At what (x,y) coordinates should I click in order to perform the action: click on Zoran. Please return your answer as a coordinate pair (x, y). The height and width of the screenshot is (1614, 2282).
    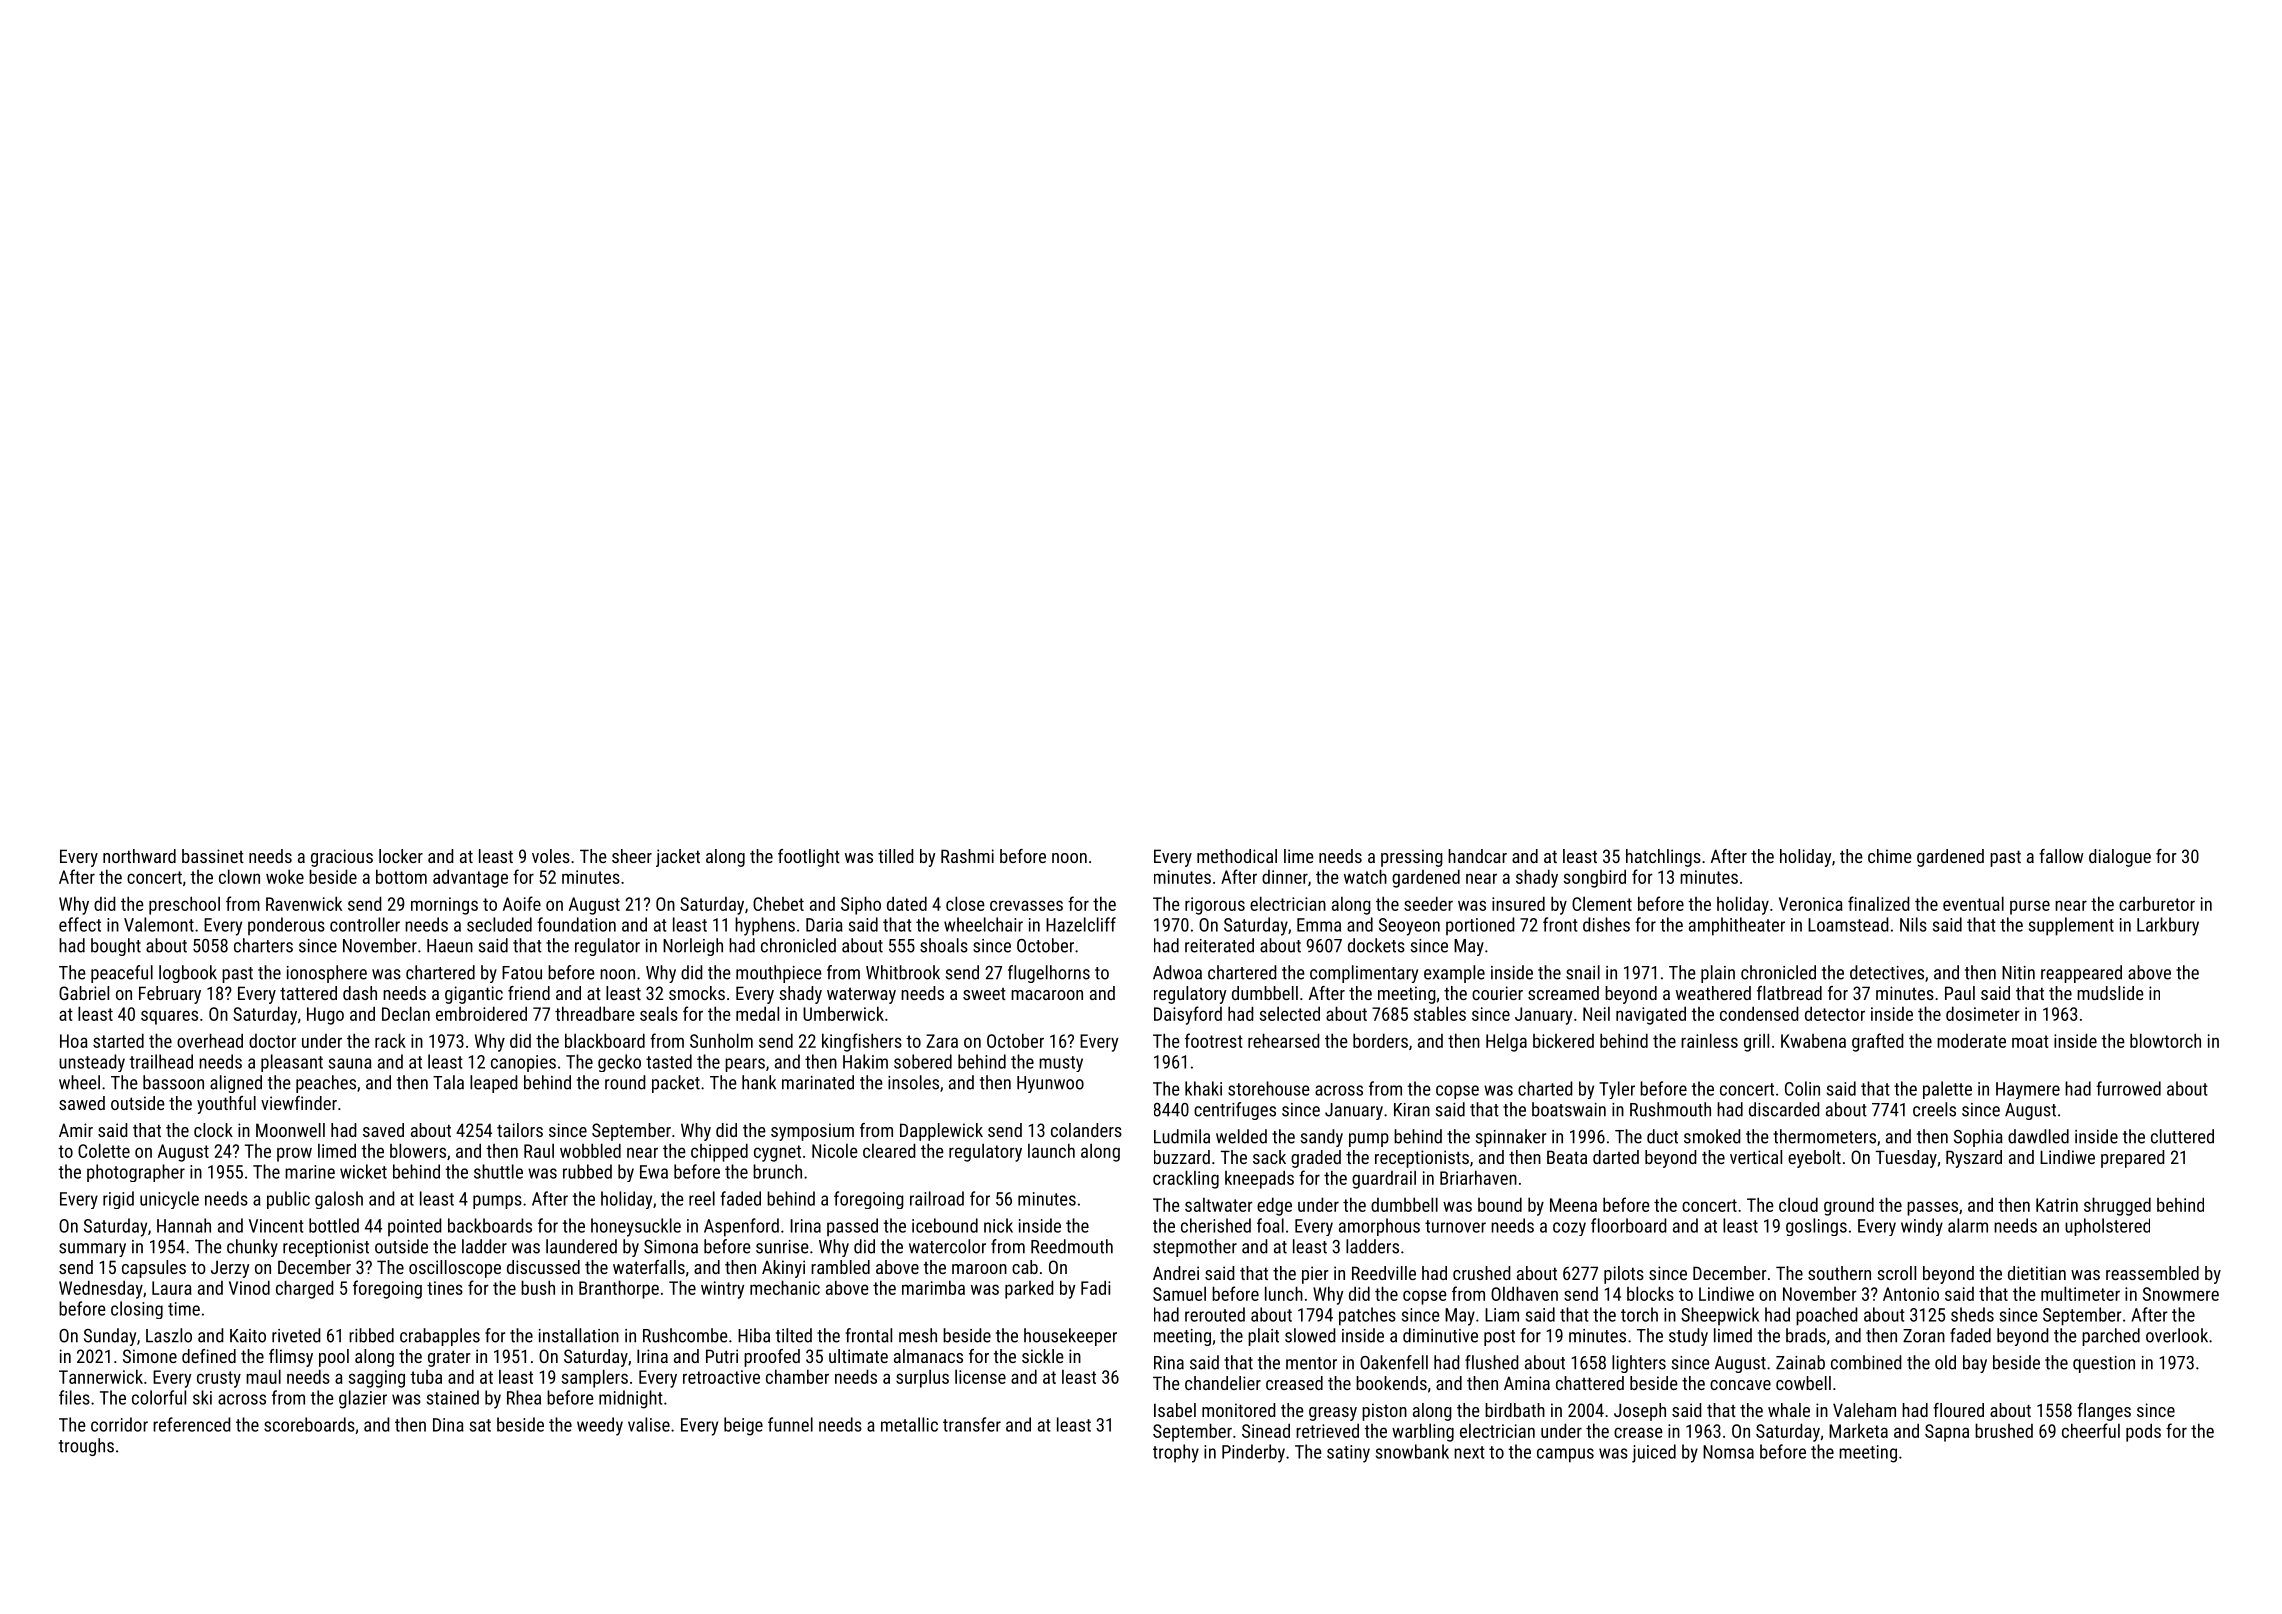
    Looking at the image, I should click on (1924, 1336).
